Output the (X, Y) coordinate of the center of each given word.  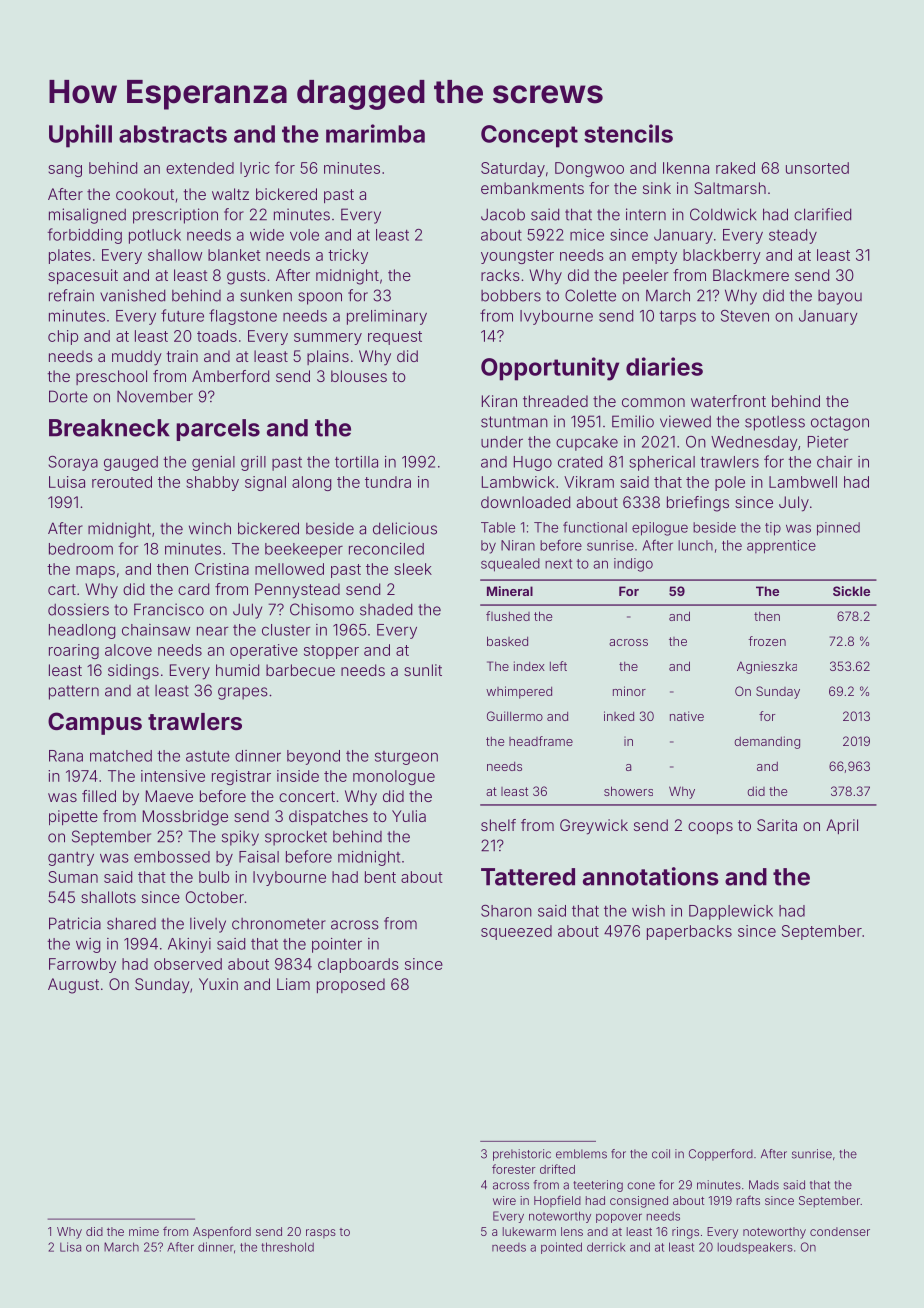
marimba (375, 133)
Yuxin (218, 984)
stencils (628, 133)
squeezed (516, 932)
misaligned (87, 216)
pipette (73, 817)
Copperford (721, 1155)
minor (629, 691)
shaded (386, 609)
